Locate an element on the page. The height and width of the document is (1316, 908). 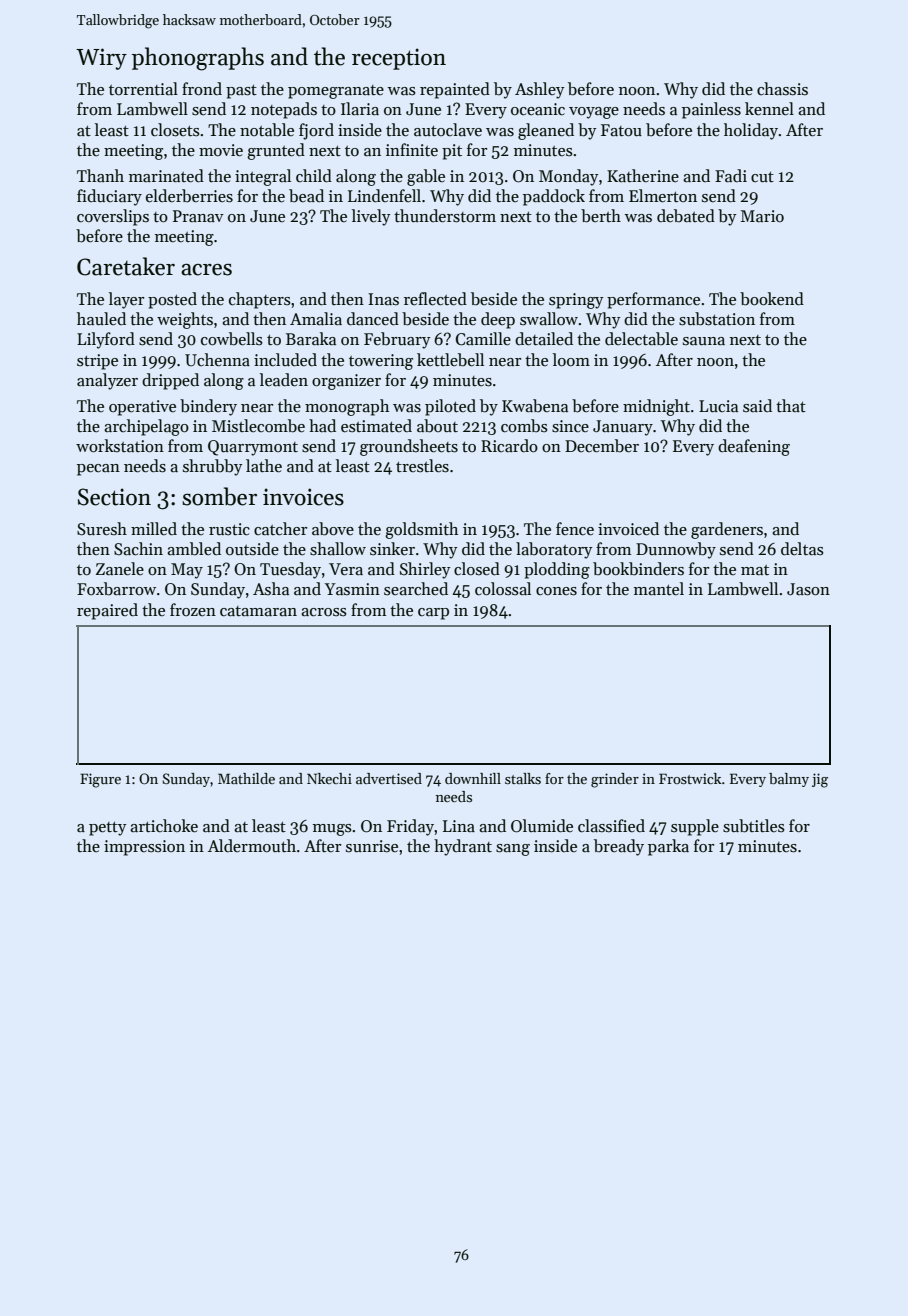
Inas is located at coordinates (383, 299).
